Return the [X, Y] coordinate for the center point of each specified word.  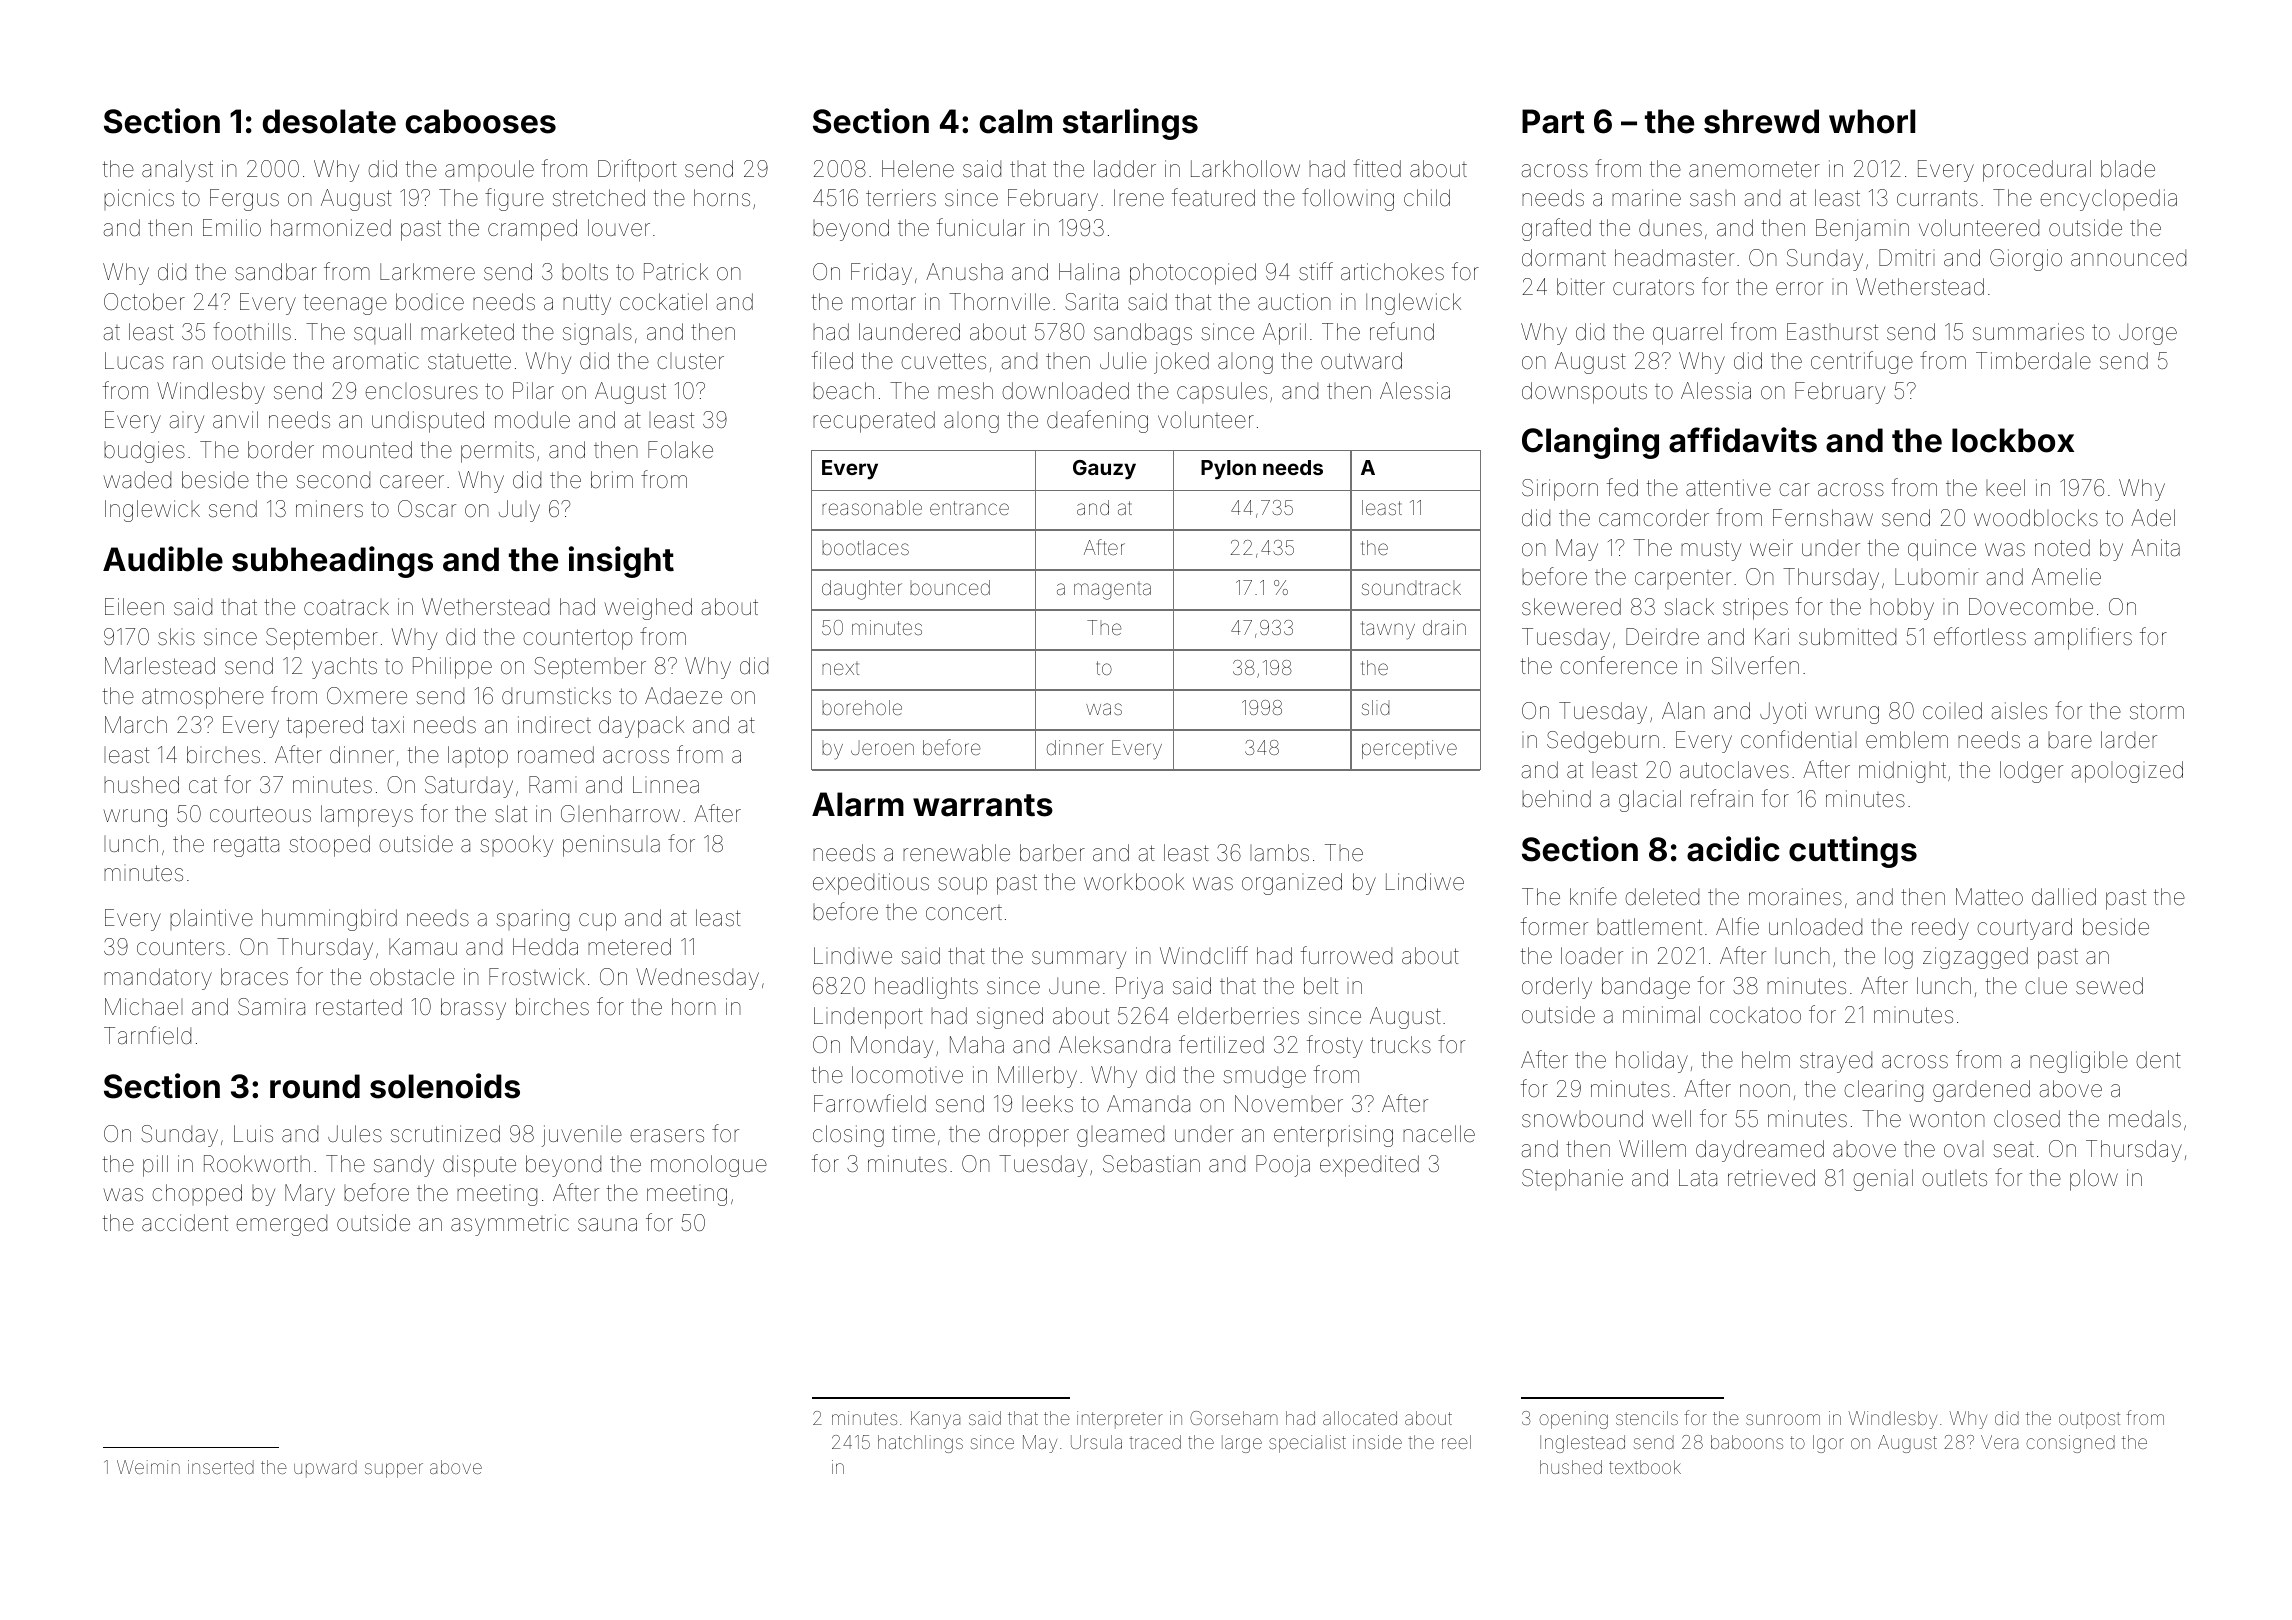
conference [1618, 665]
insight [621, 562]
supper [394, 1470]
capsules [1222, 392]
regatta [246, 846]
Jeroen [882, 748]
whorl [1872, 121]
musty [1711, 550]
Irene [1139, 198]
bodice [430, 302]
